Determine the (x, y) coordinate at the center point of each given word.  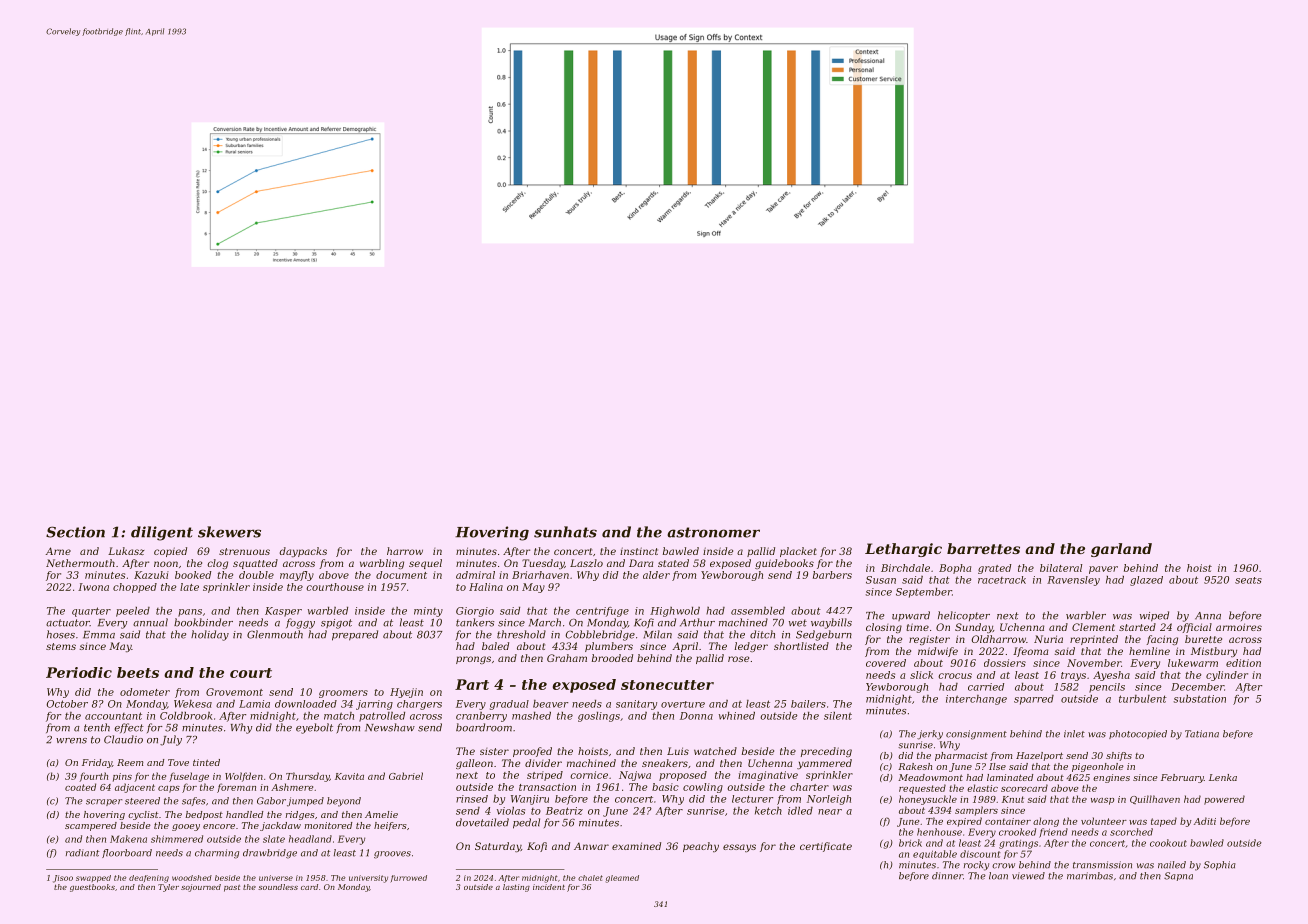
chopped (135, 588)
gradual (509, 705)
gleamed (622, 879)
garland (1121, 550)
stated (673, 563)
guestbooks (92, 888)
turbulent (1143, 699)
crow (1003, 866)
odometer (145, 692)
